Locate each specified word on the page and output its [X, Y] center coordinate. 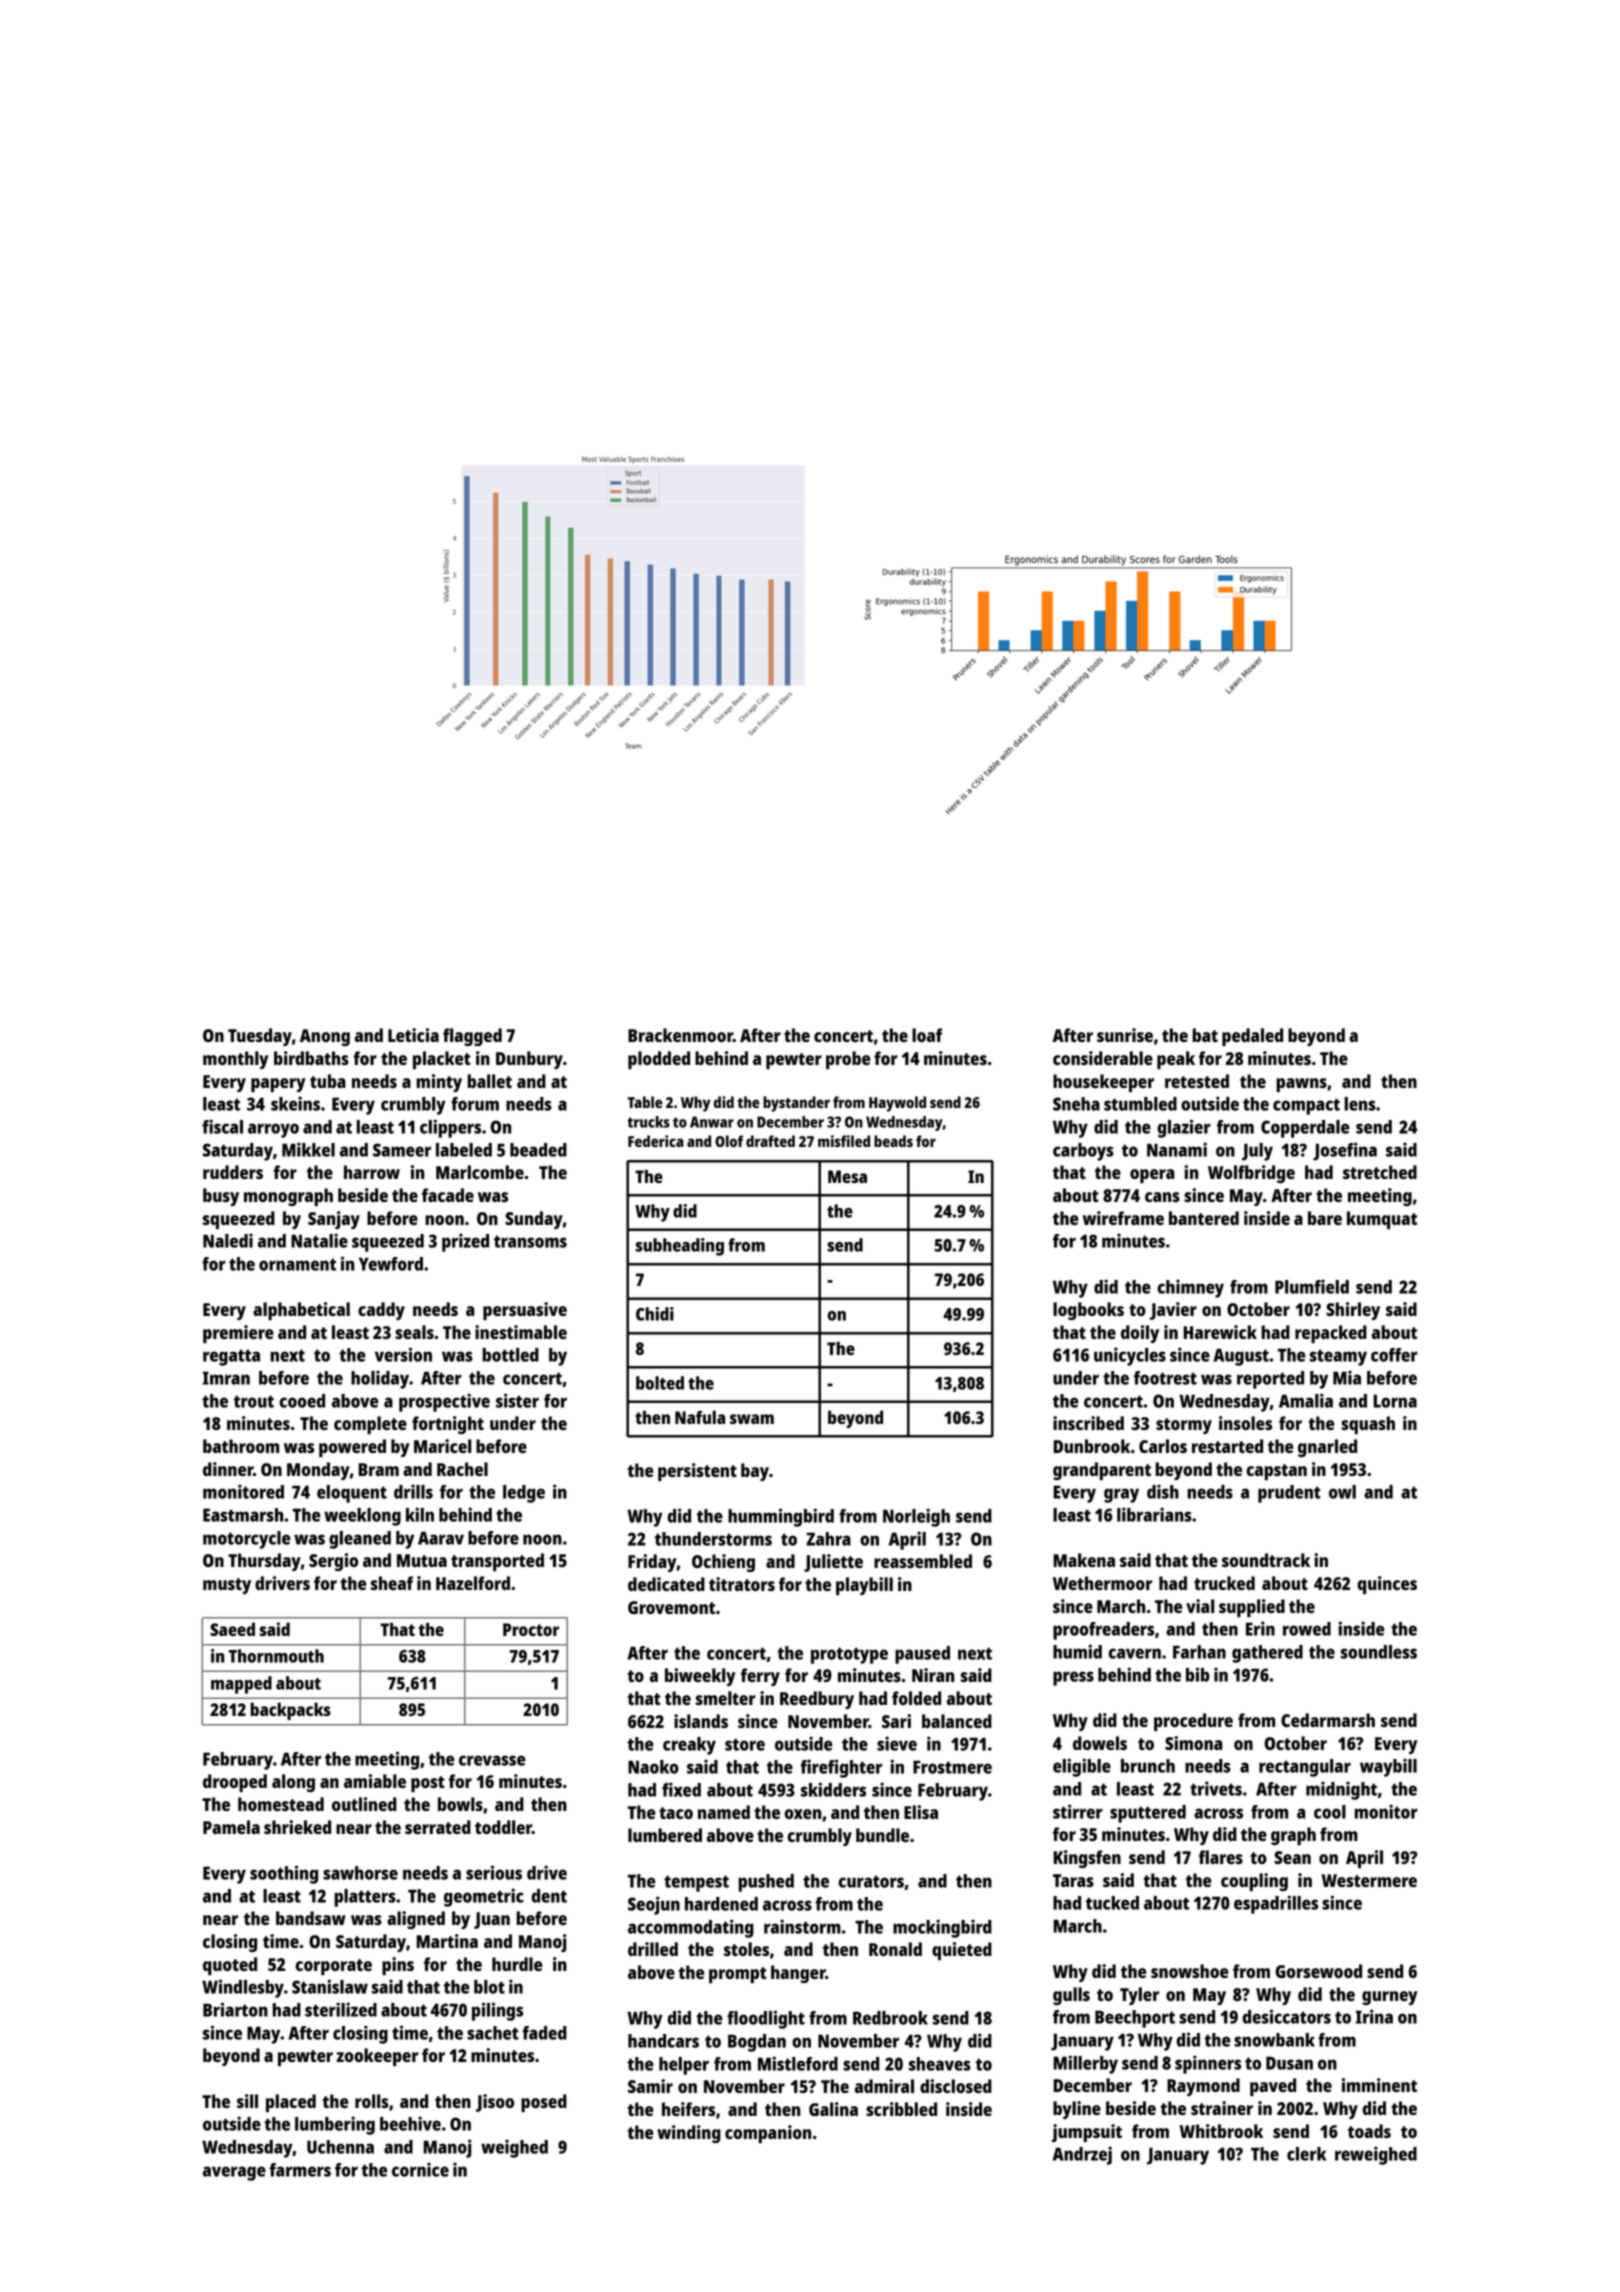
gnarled [1327, 1448]
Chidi [655, 1314]
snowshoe [1189, 1971]
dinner [228, 1469]
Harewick [1220, 1332]
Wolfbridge [1251, 1174]
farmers [300, 2170]
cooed [302, 1401]
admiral [884, 2086]
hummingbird [781, 1517]
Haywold [897, 1104]
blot [489, 1987]
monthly [236, 1060]
